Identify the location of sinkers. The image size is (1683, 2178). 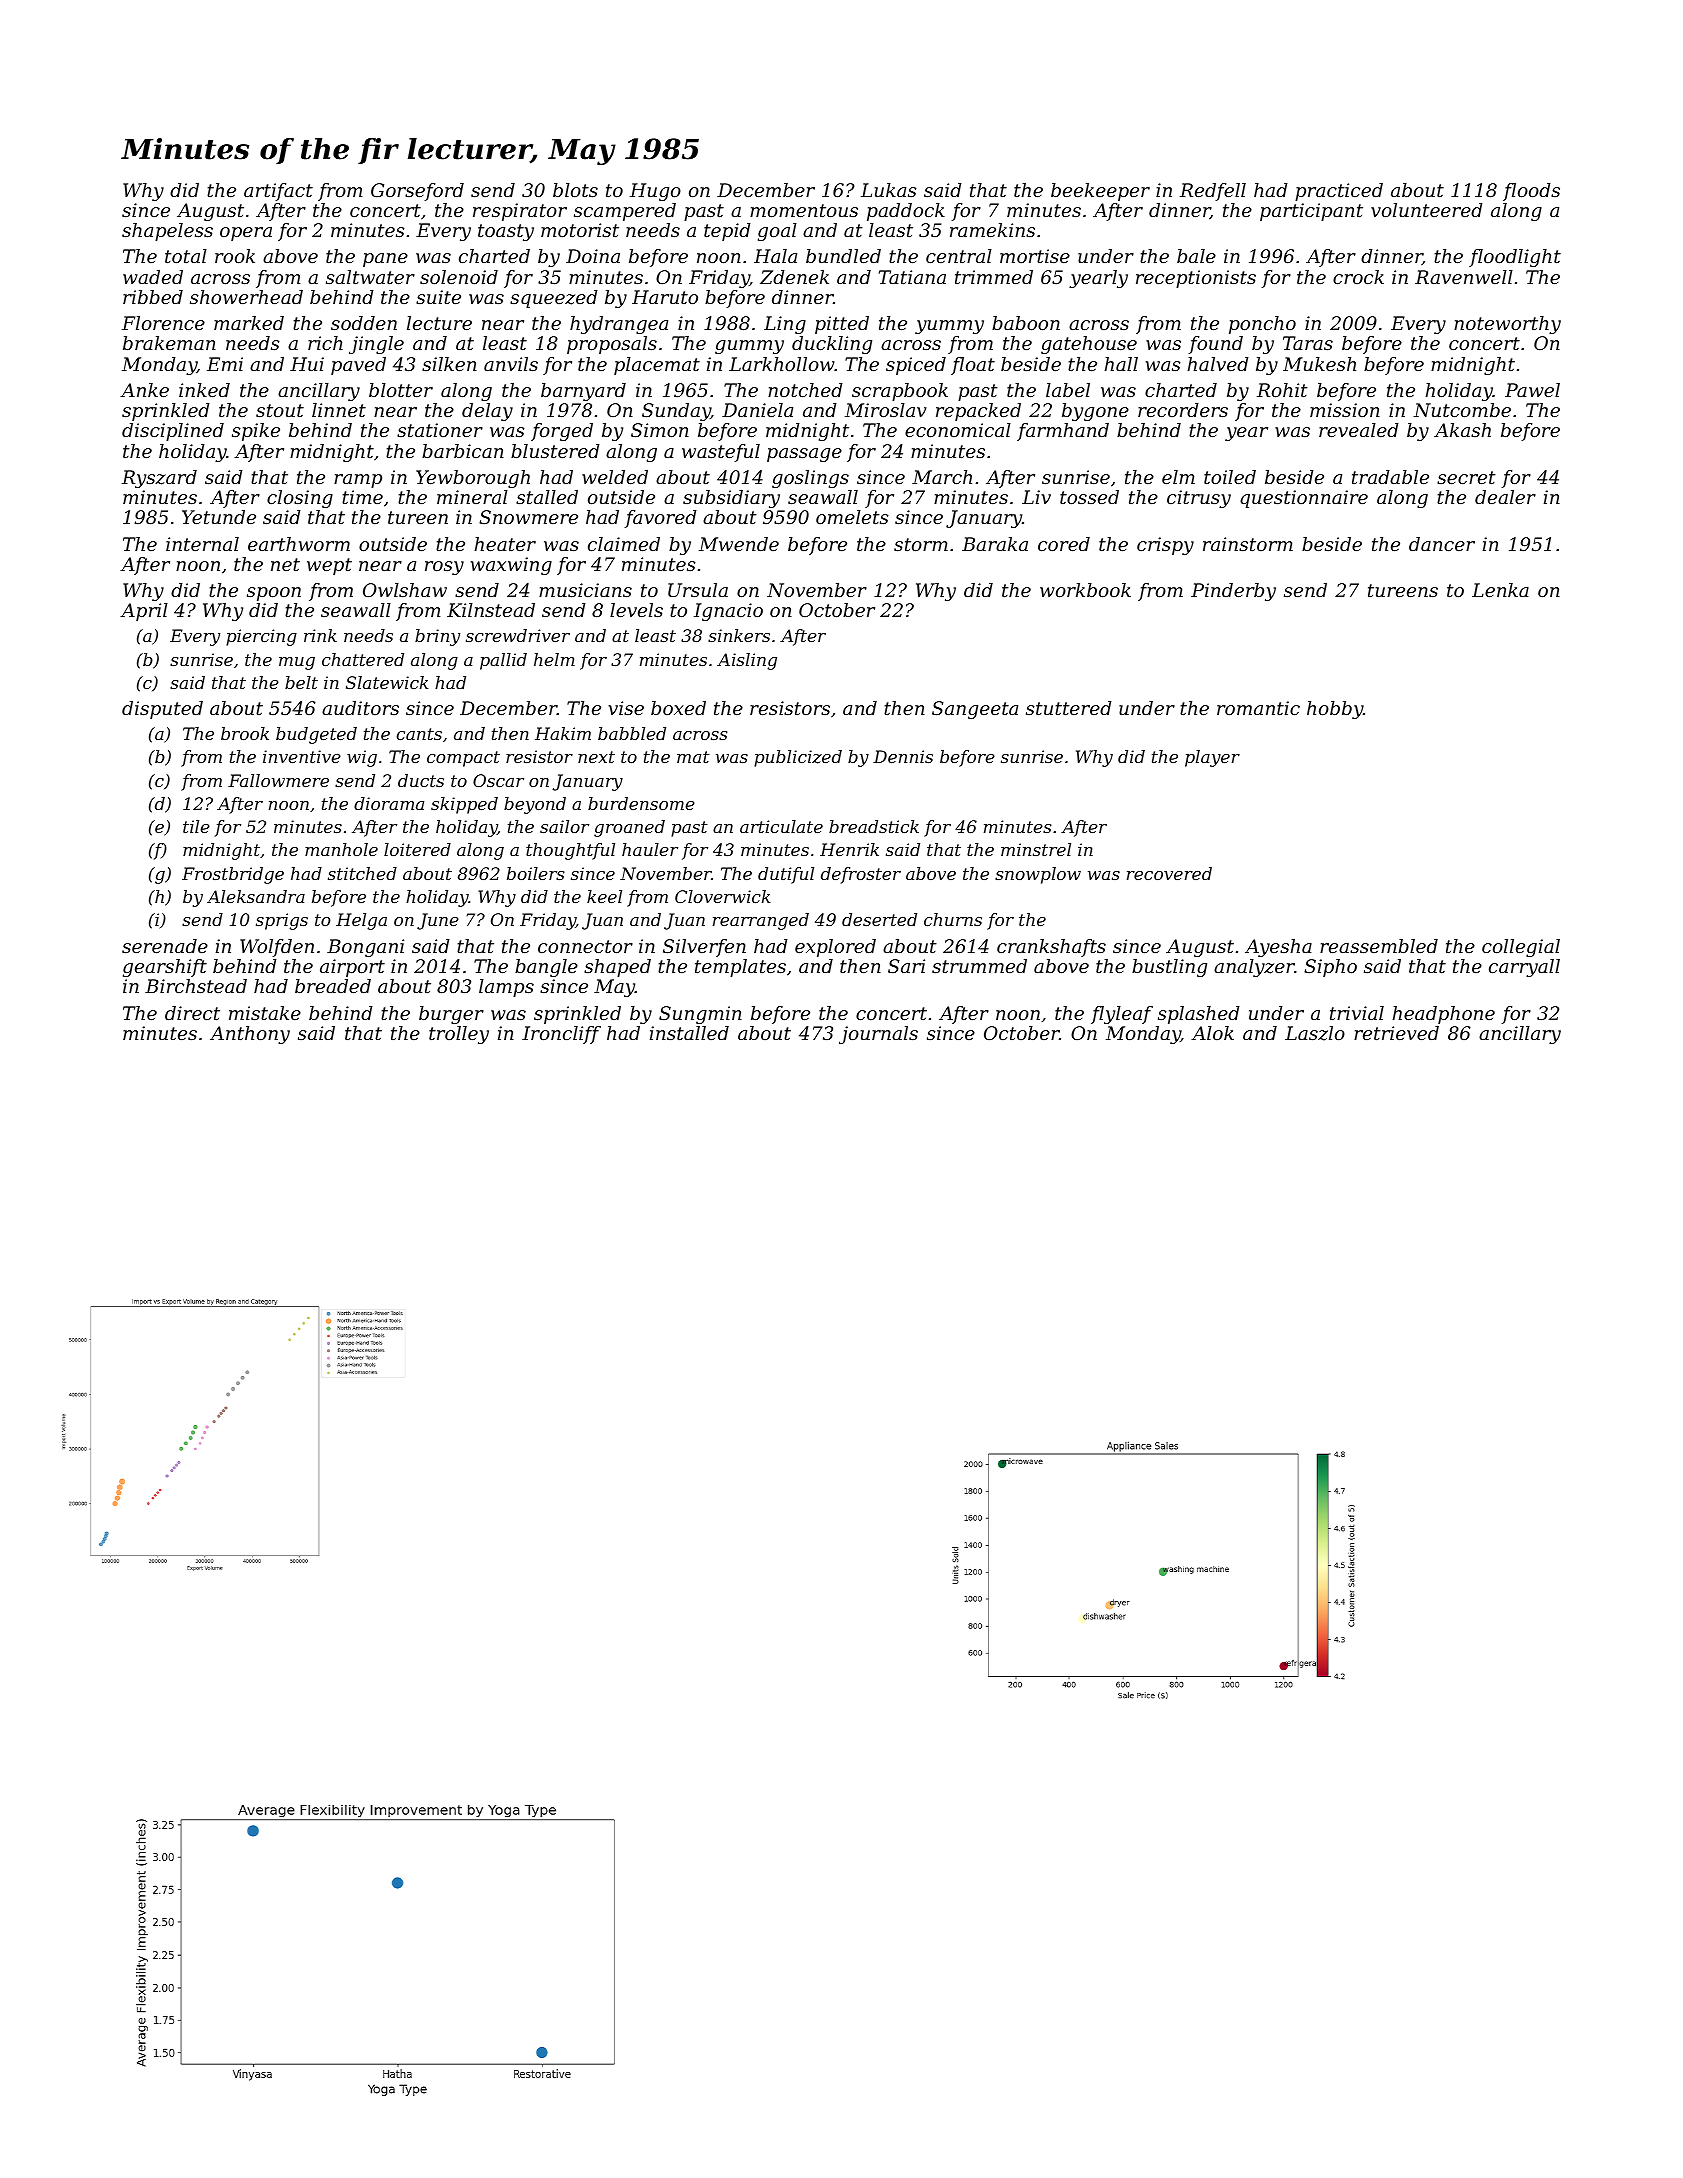
(739, 635).
